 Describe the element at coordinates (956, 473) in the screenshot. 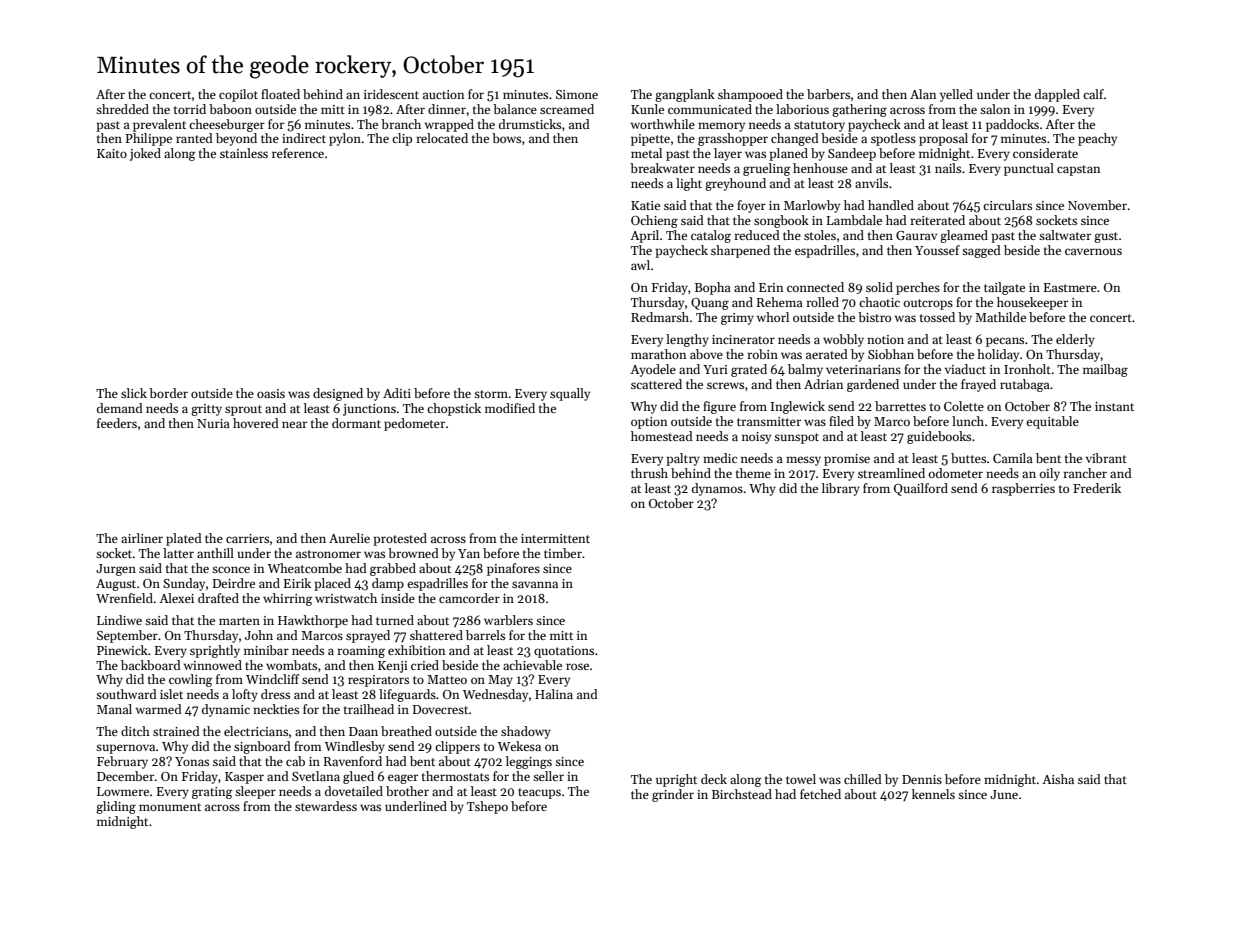

I see `odometer` at that location.
